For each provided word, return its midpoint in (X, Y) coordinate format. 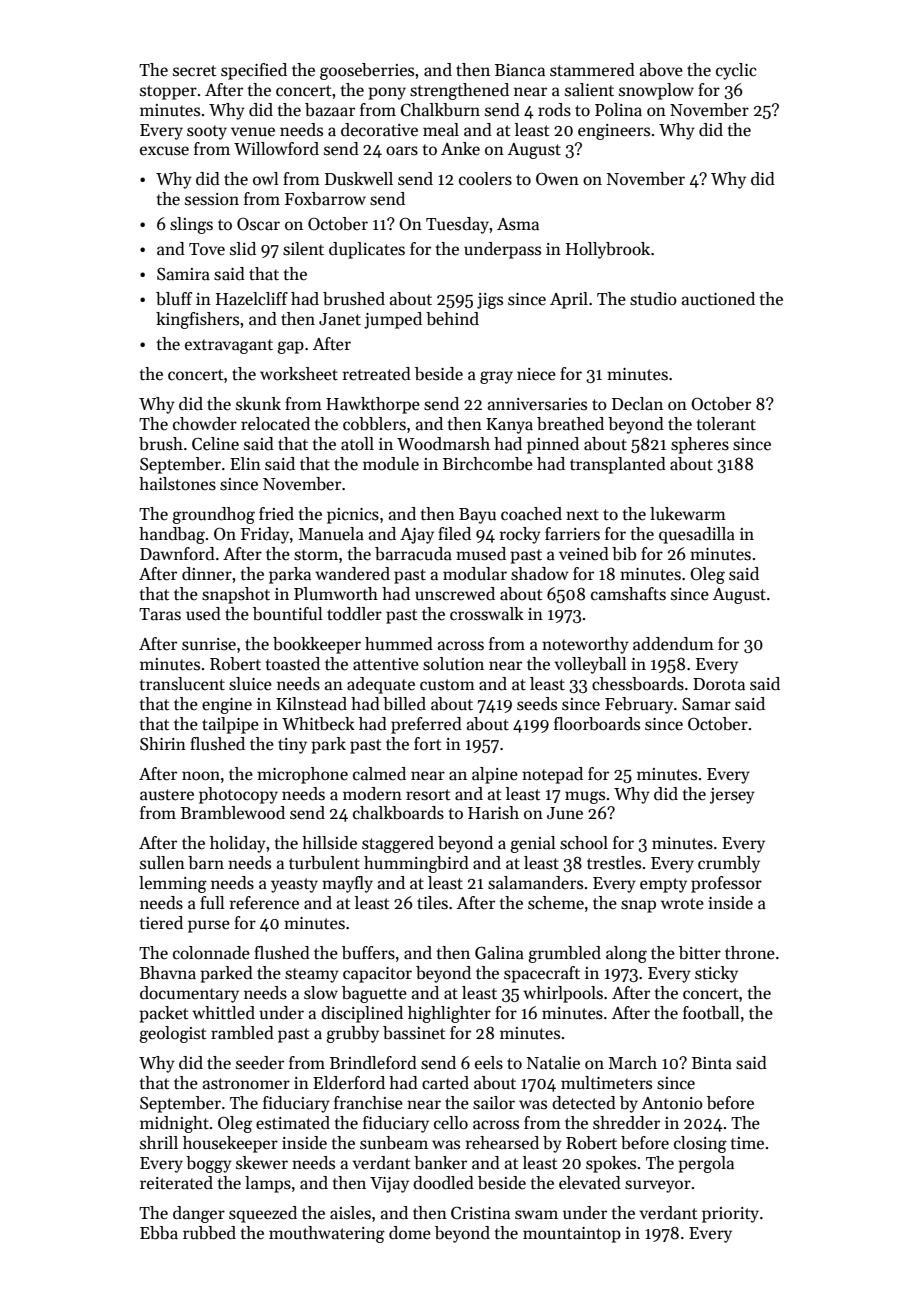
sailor (494, 1103)
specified (254, 71)
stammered (592, 70)
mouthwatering (327, 1234)
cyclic (736, 71)
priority (730, 1215)
